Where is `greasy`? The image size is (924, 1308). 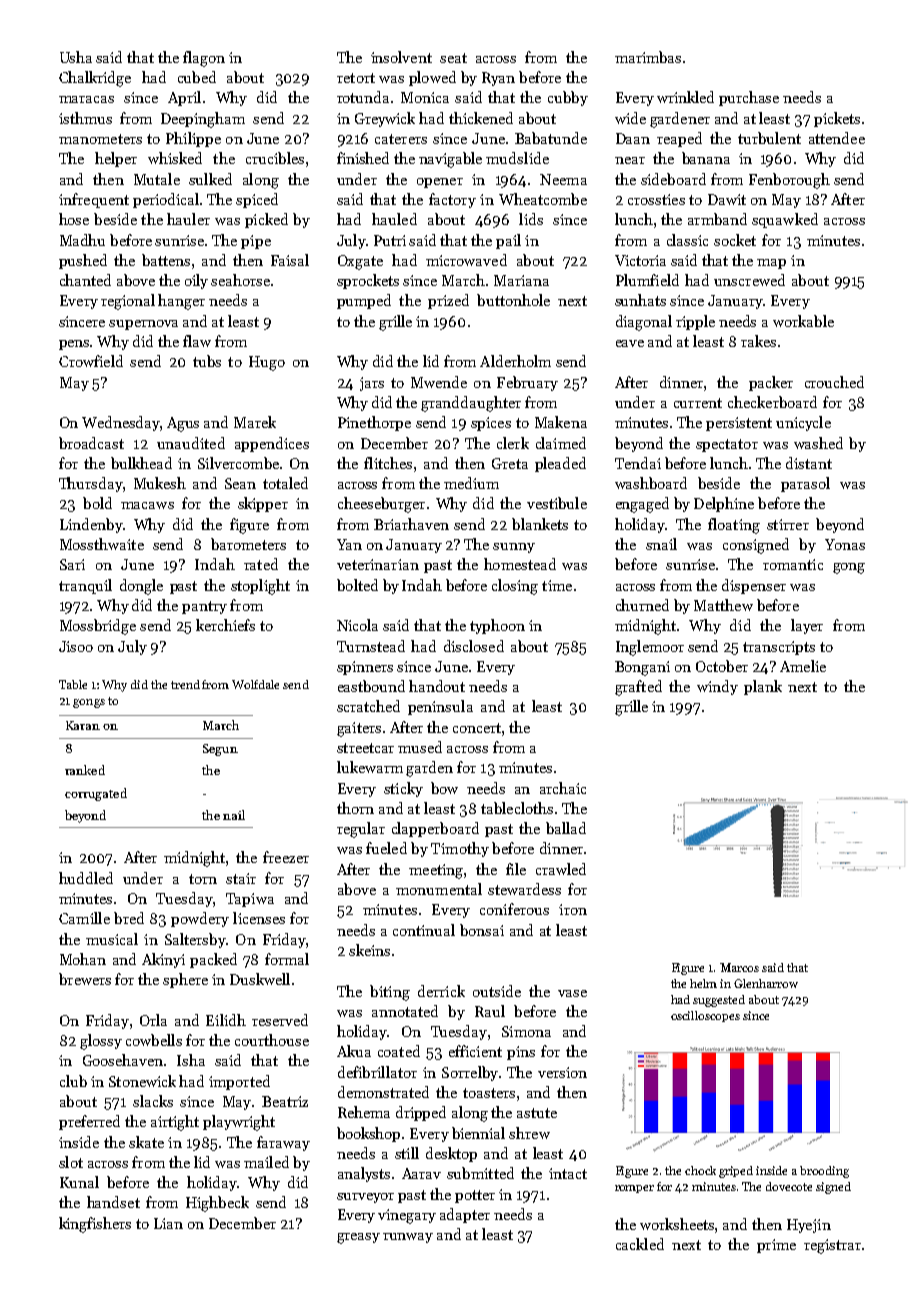
greasy is located at coordinates (358, 1238).
